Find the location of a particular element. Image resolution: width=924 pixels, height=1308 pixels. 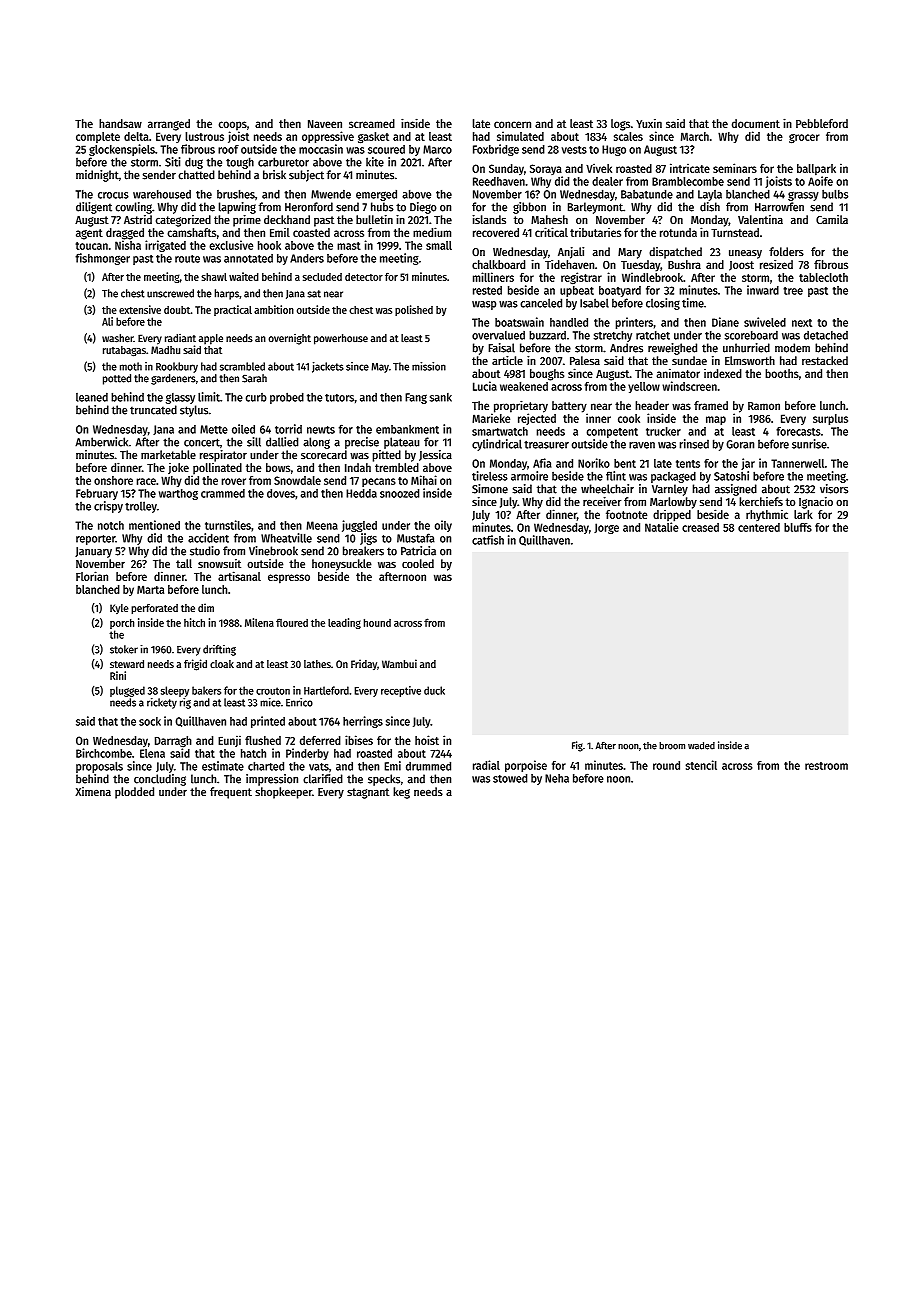

Fig is located at coordinates (577, 746).
